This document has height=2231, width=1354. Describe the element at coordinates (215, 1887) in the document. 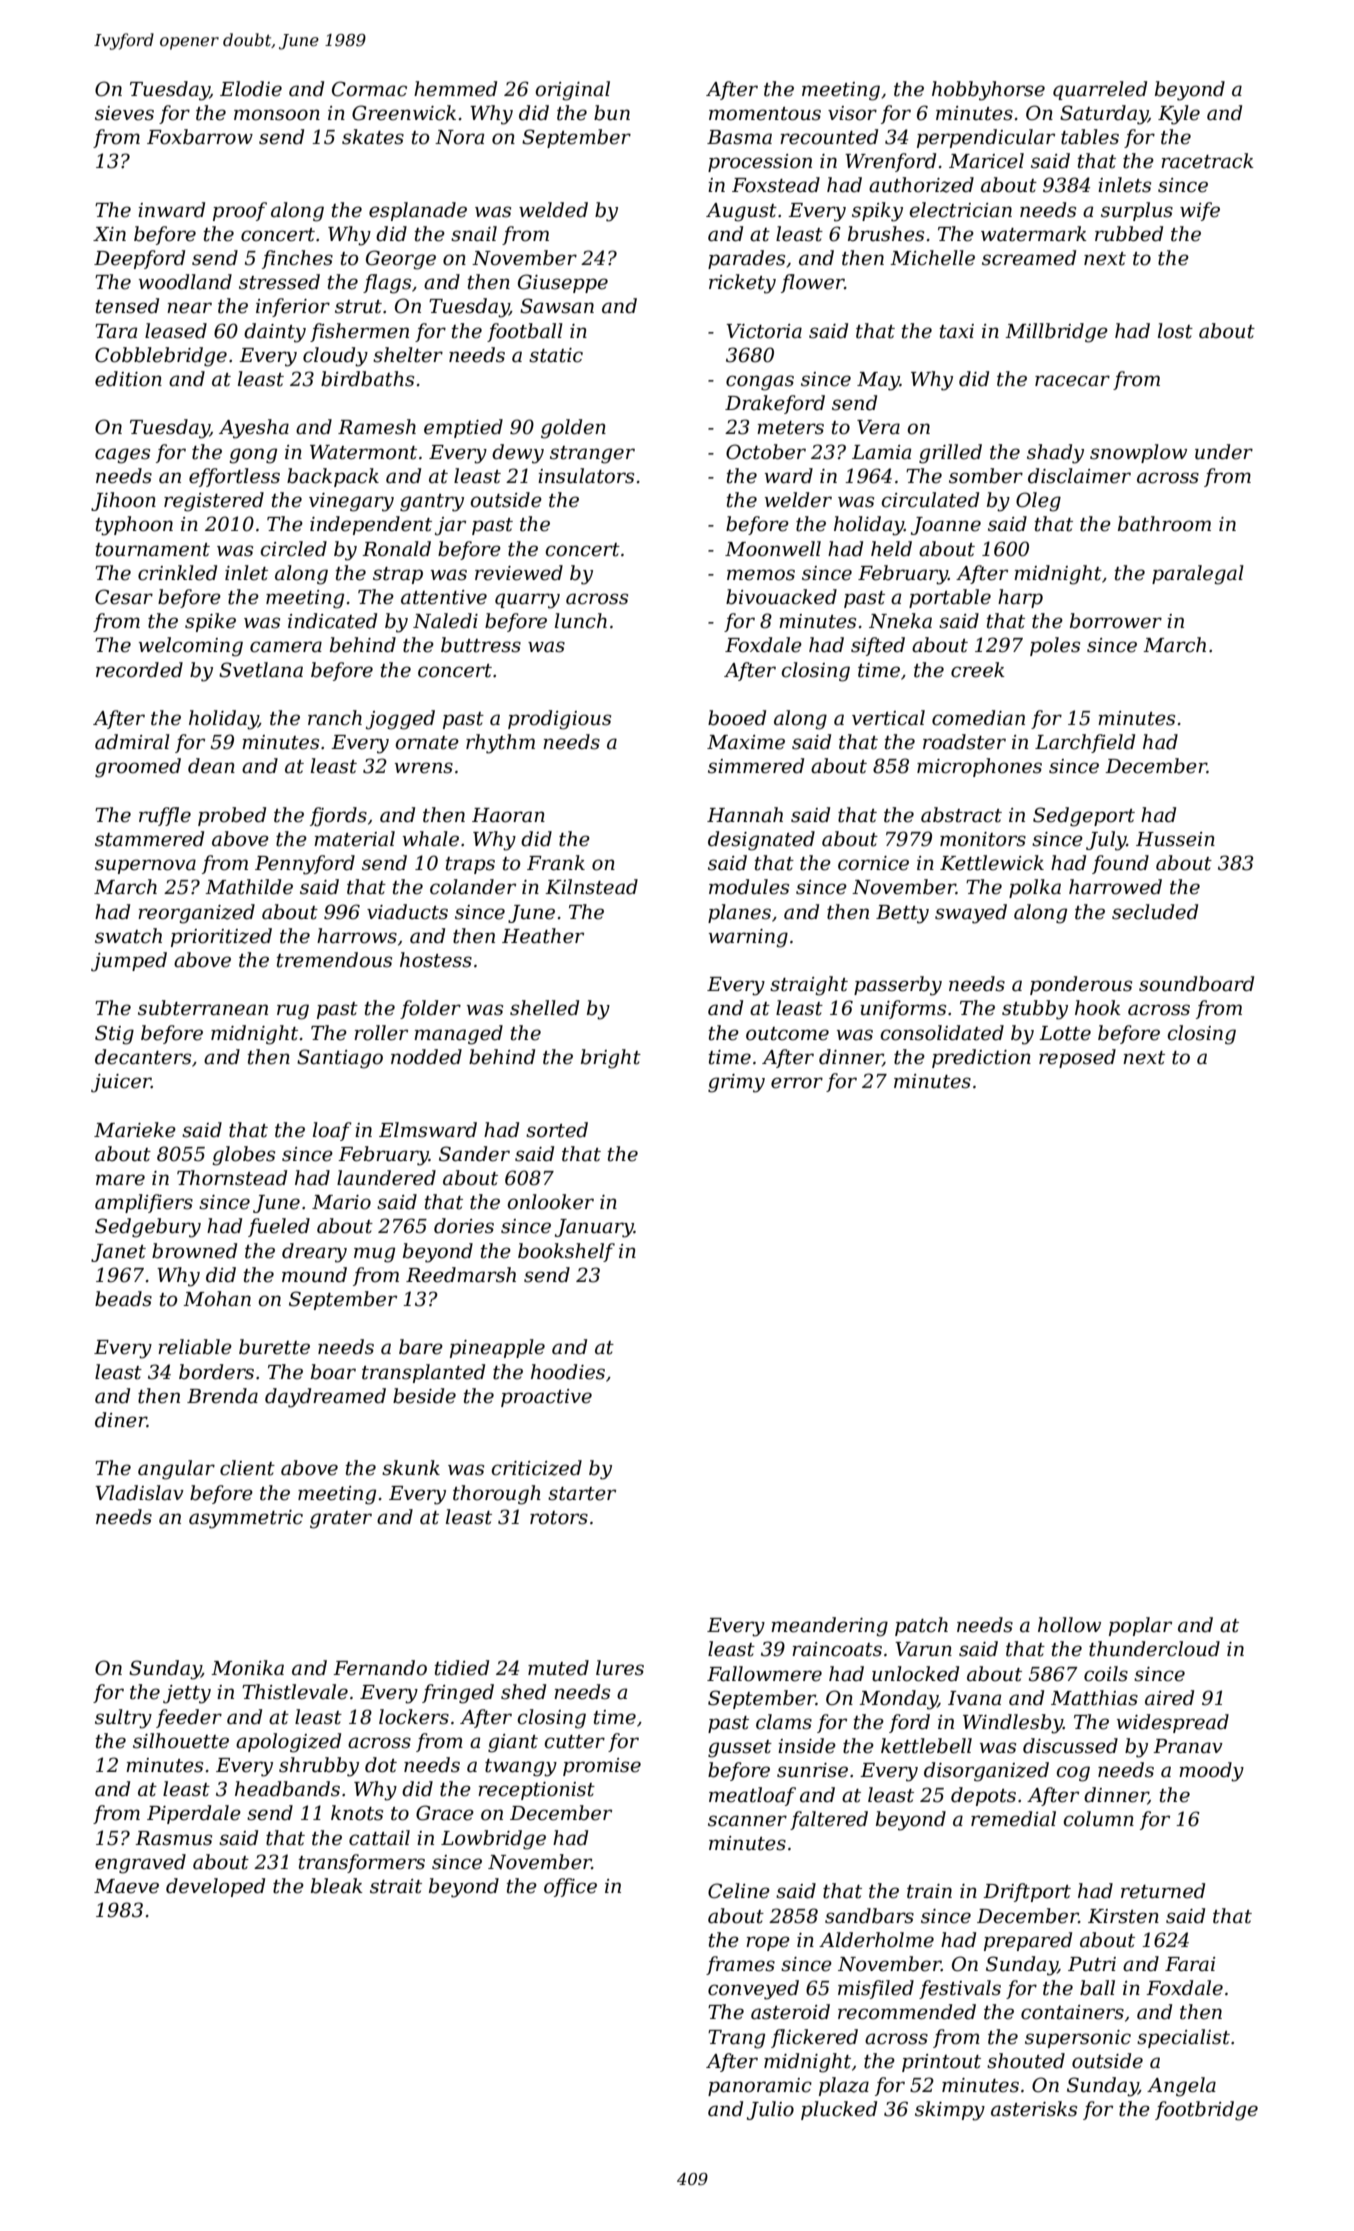

I see `developed` at that location.
